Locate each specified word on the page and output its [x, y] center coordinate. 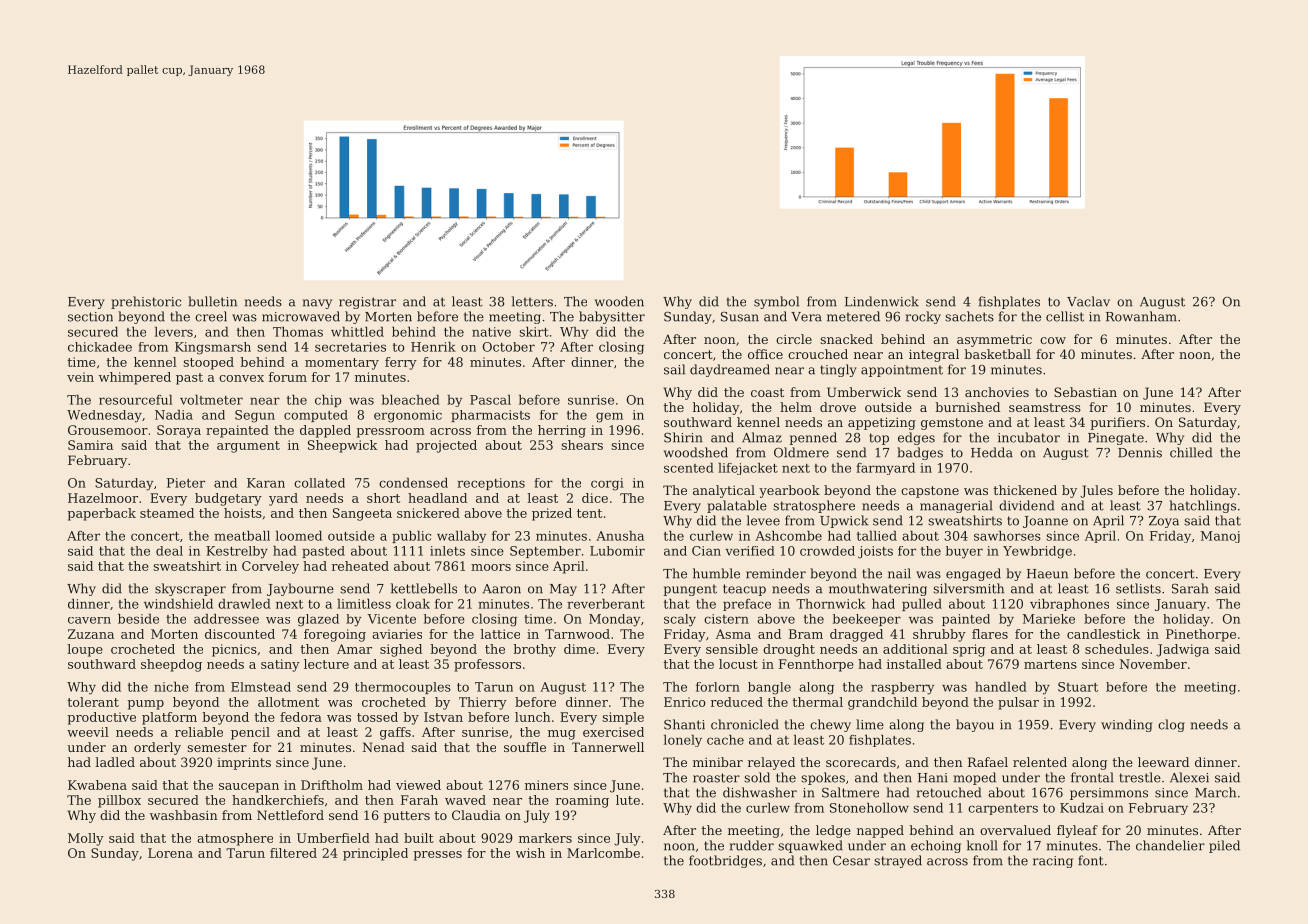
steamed [167, 513]
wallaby [461, 537]
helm [796, 407]
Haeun [1047, 574]
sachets [969, 316]
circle [794, 339]
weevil [88, 732]
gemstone [952, 424]
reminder [776, 573]
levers [174, 332]
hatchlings [1202, 506]
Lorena [170, 853]
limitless [364, 604]
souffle [525, 747]
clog [1171, 725]
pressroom [390, 433]
